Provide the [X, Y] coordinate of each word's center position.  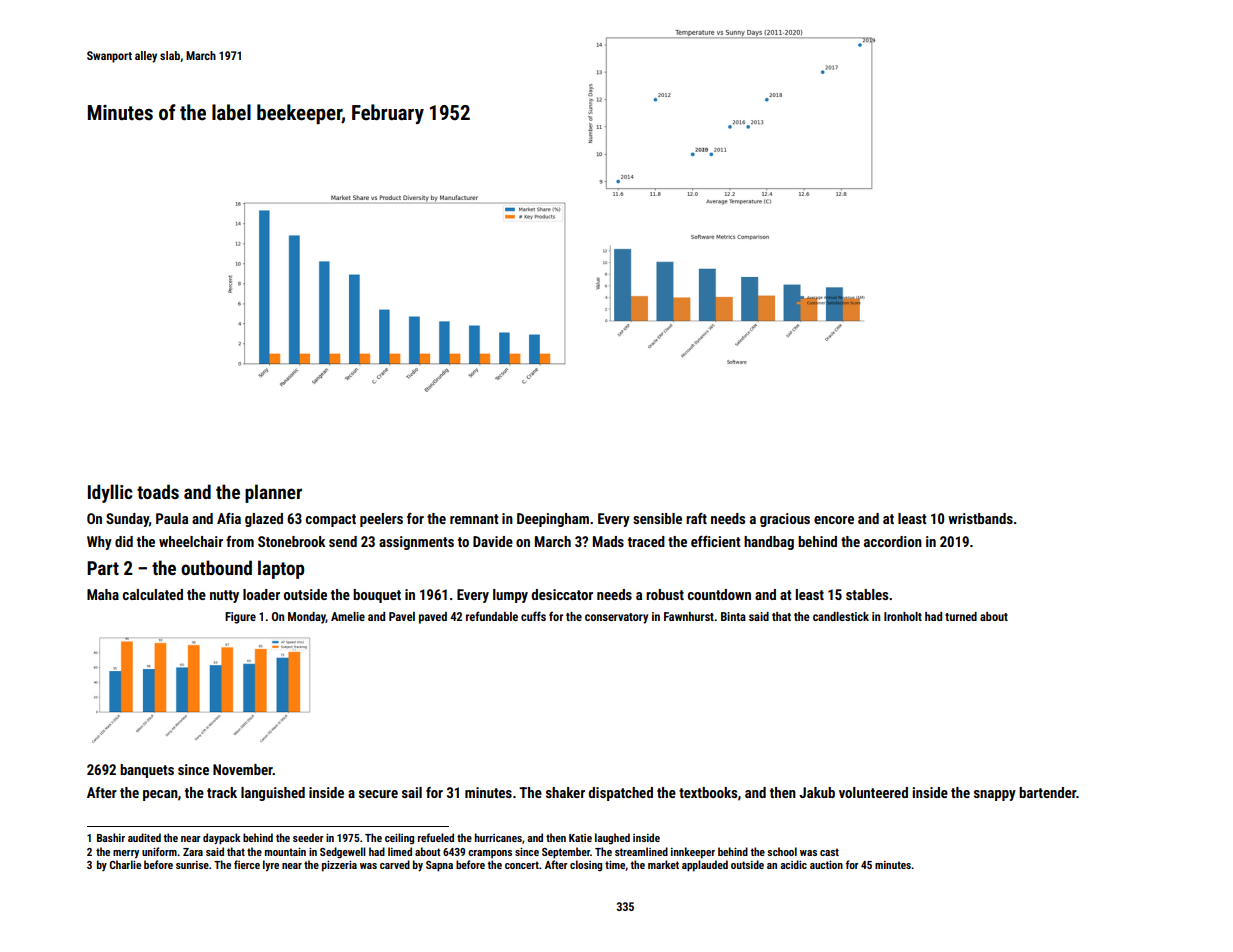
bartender [1047, 792]
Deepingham [553, 520]
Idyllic [110, 493]
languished [273, 794]
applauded [705, 866]
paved [433, 618]
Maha [103, 594]
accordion [893, 541]
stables [867, 594]
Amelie [348, 616]
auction [826, 865]
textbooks [708, 792]
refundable [492, 616]
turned [961, 616]
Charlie [125, 864]
